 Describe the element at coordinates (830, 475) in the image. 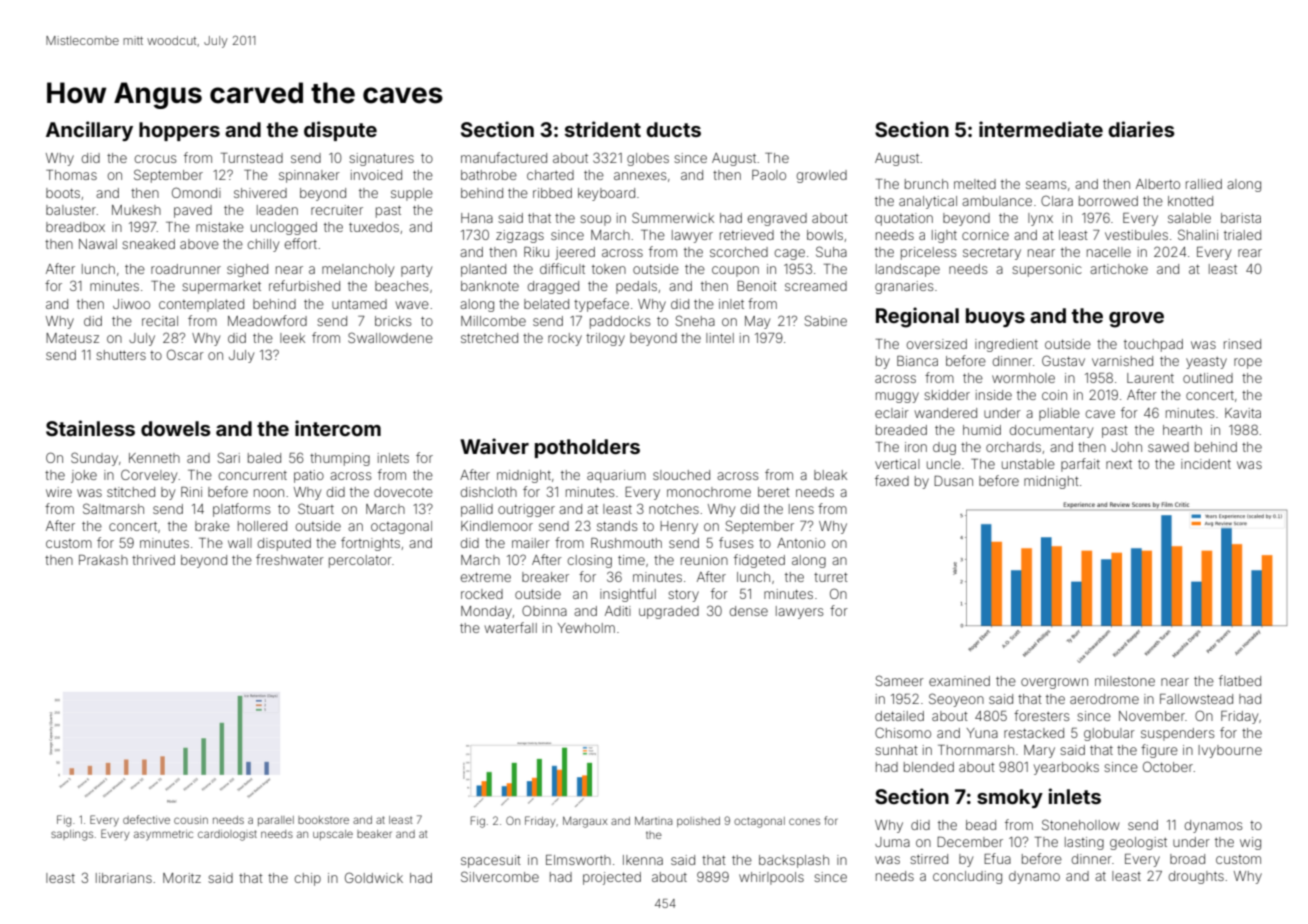

I see `bleak` at that location.
